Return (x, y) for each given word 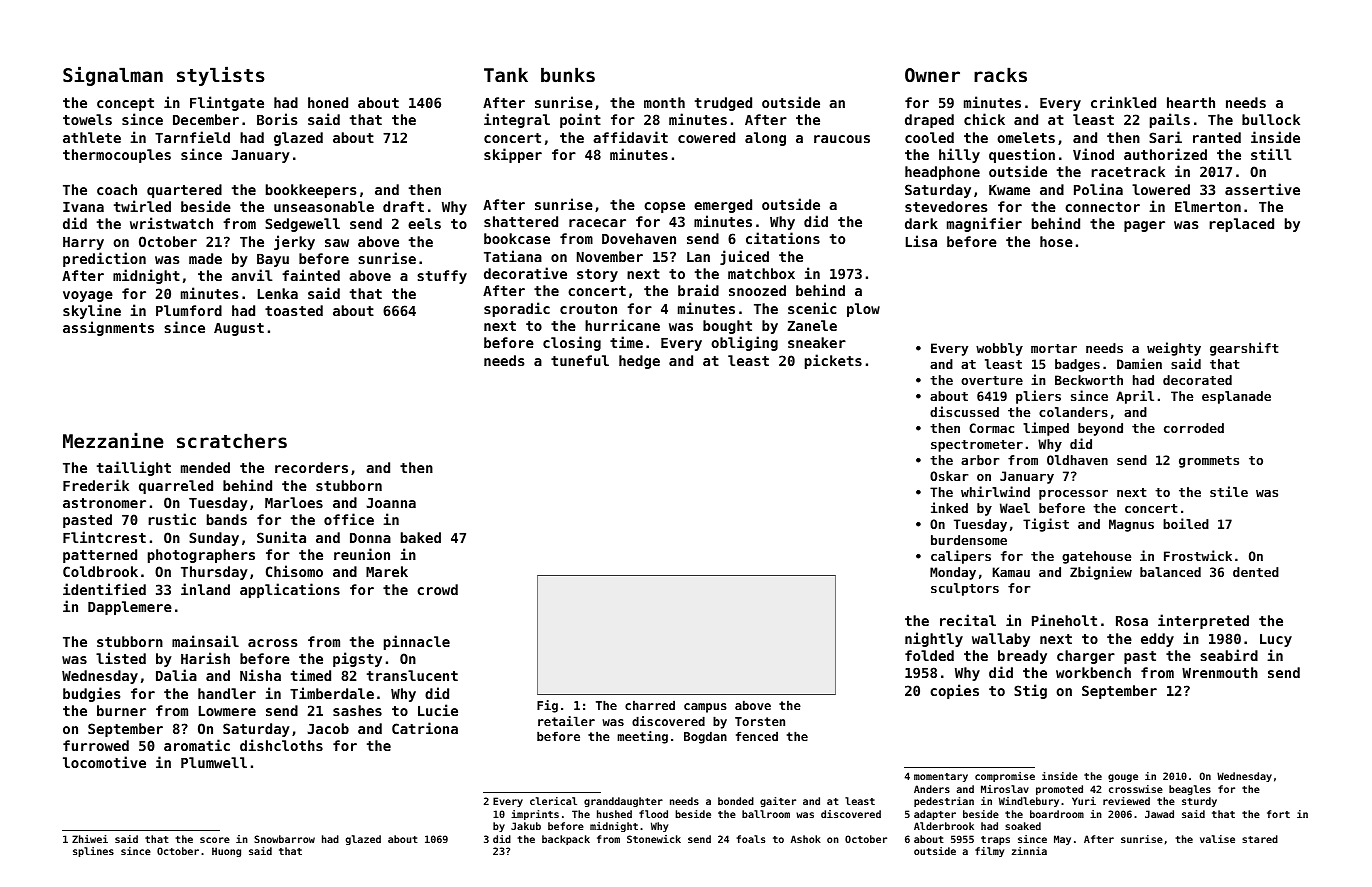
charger (1086, 657)
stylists (221, 76)
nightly (934, 639)
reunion (362, 554)
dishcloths (281, 745)
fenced (757, 736)
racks (1000, 74)
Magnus (1131, 525)
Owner (932, 75)
